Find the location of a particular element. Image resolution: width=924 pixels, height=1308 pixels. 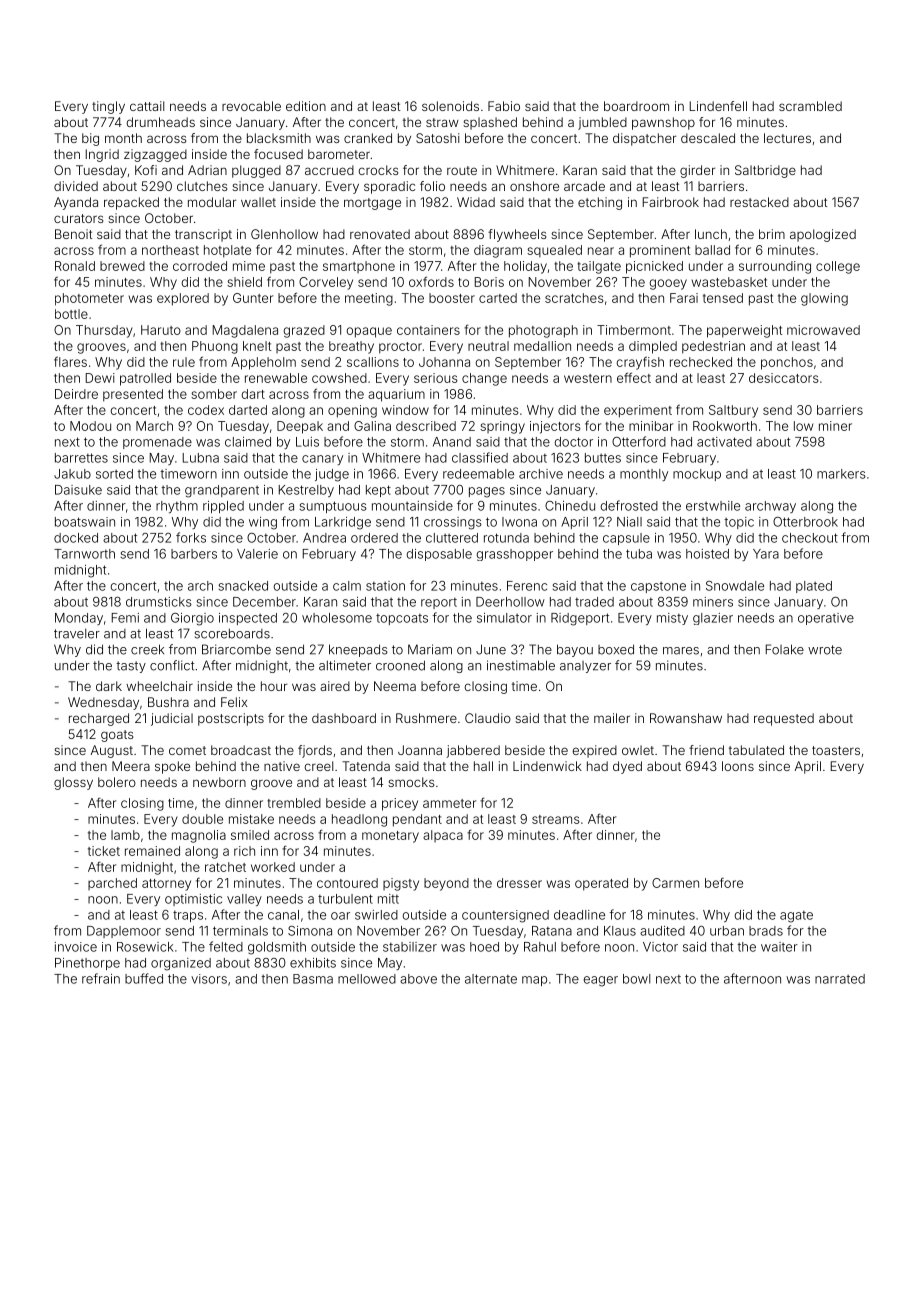

revocable is located at coordinates (251, 106).
